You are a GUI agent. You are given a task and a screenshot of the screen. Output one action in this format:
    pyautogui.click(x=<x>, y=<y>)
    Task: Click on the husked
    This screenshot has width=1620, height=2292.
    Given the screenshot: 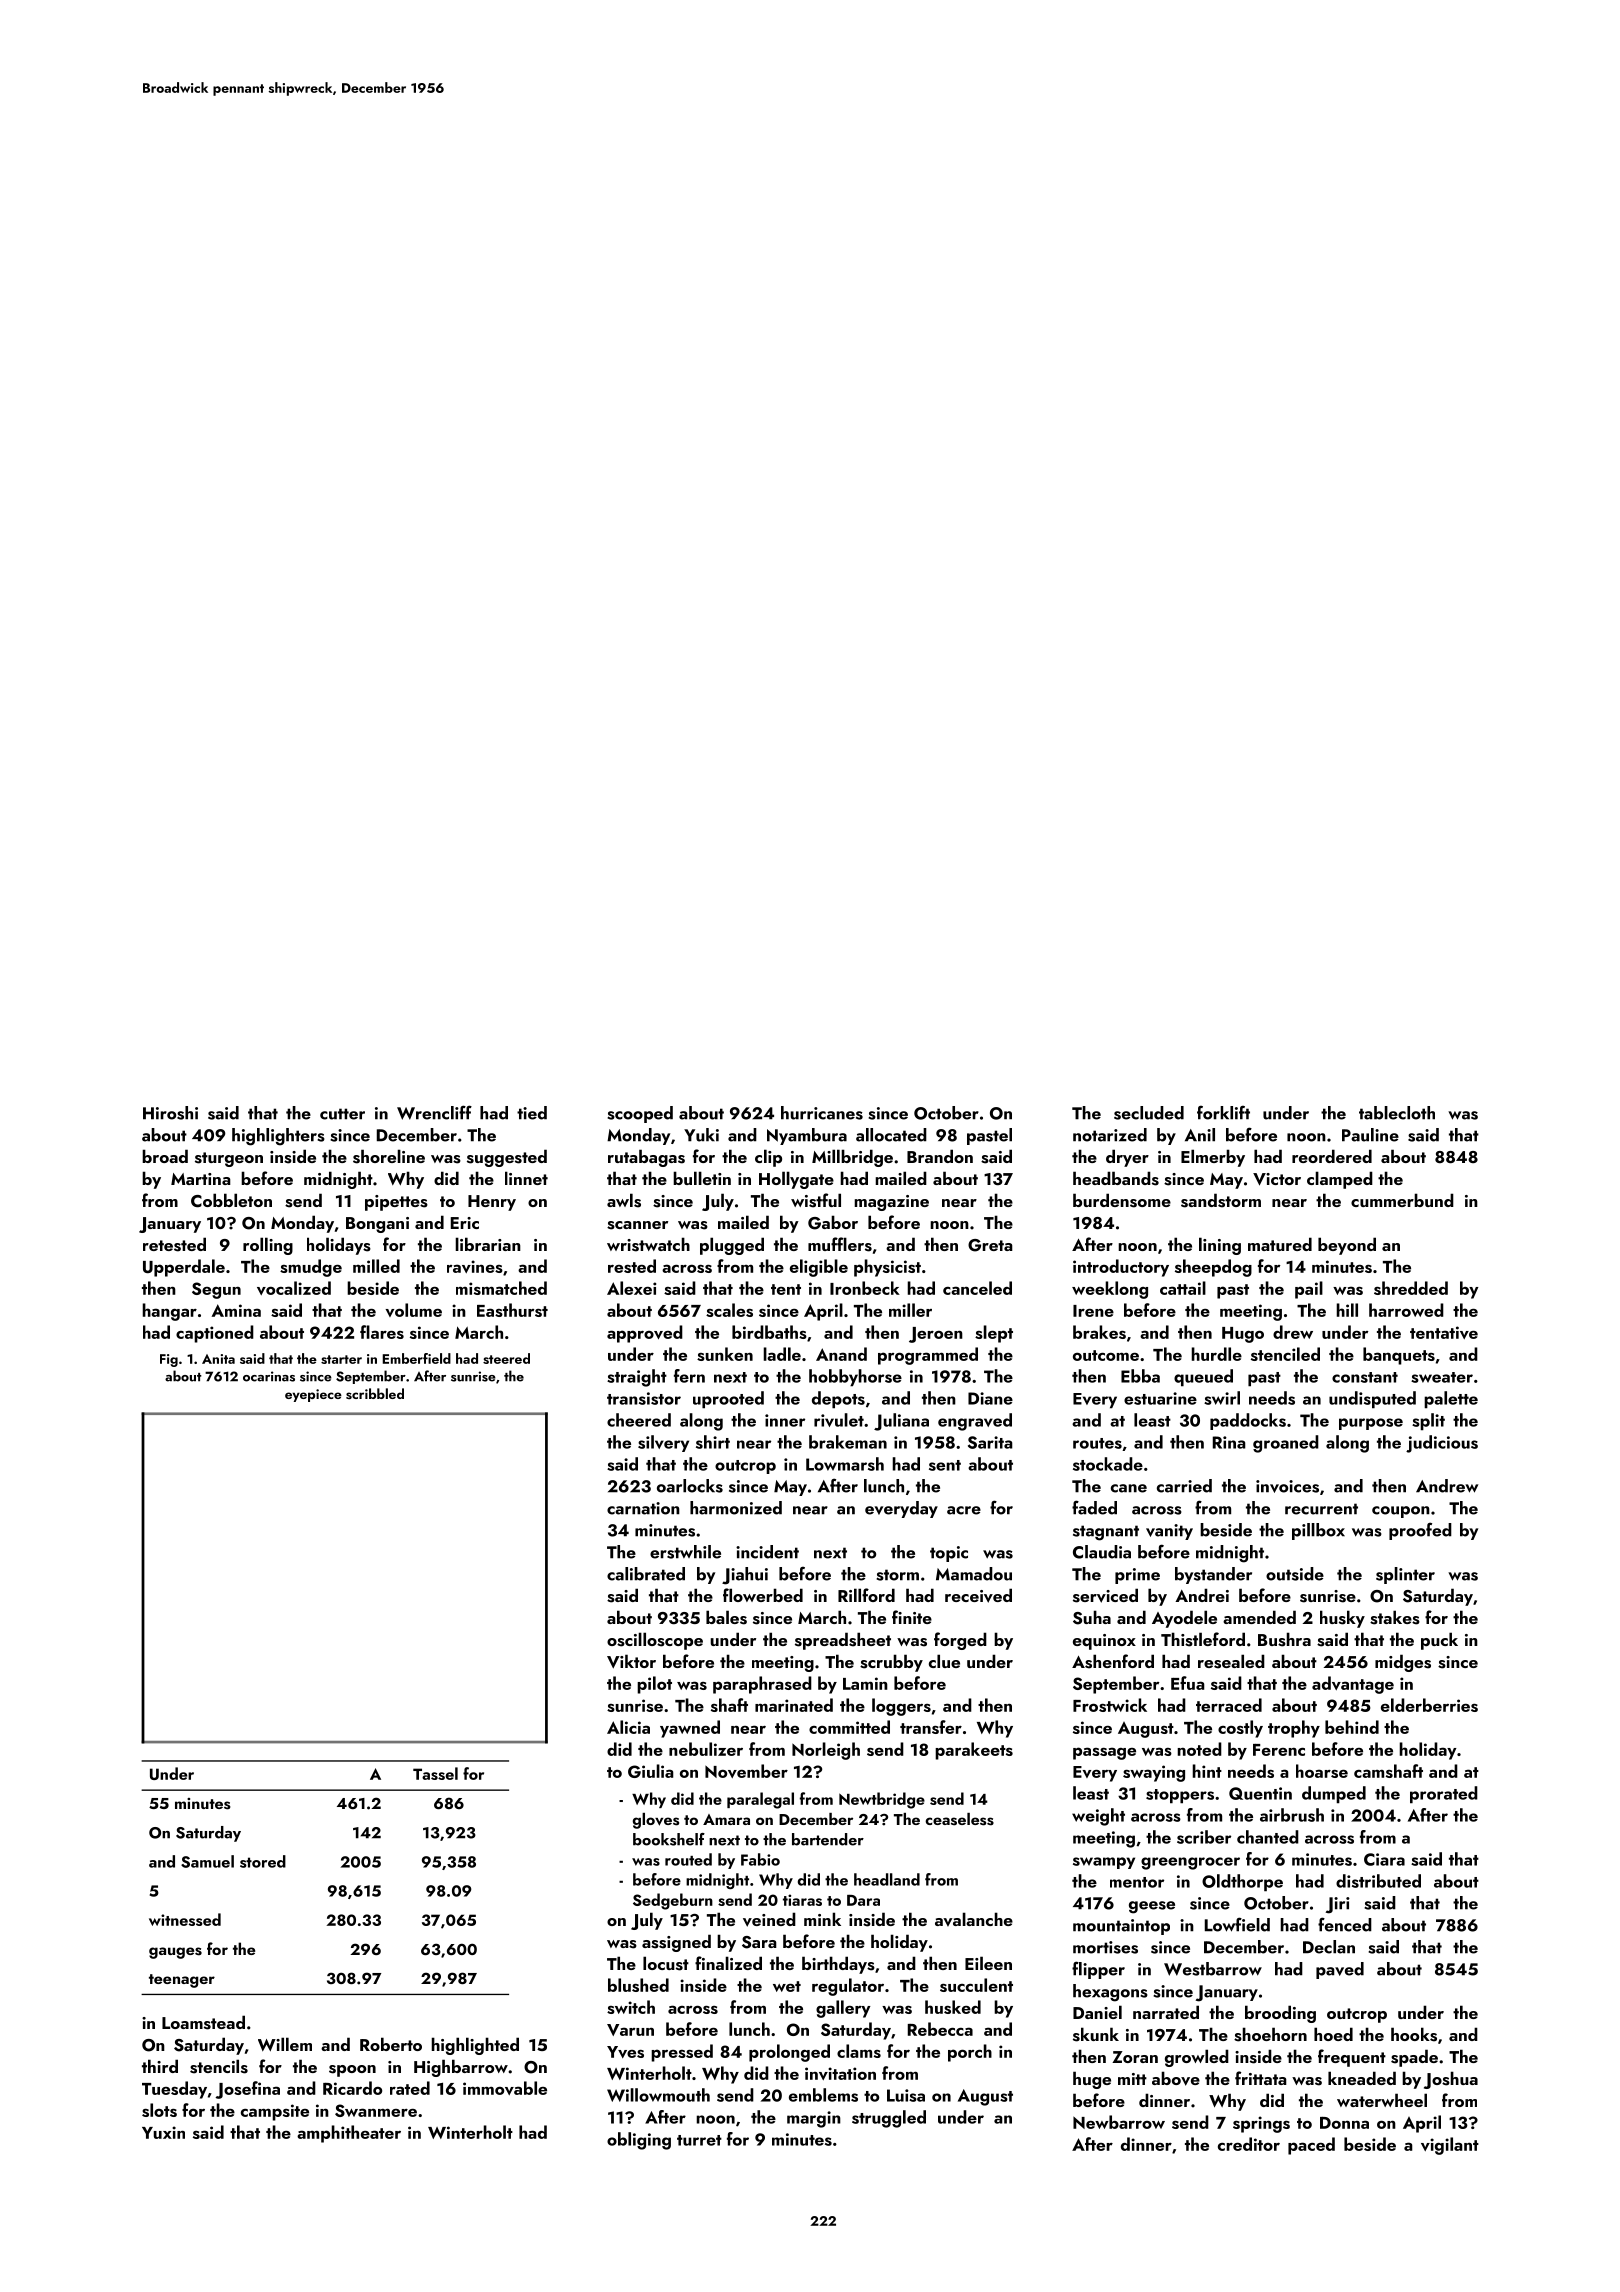 What is the action you would take?
    pyautogui.click(x=953, y=2007)
